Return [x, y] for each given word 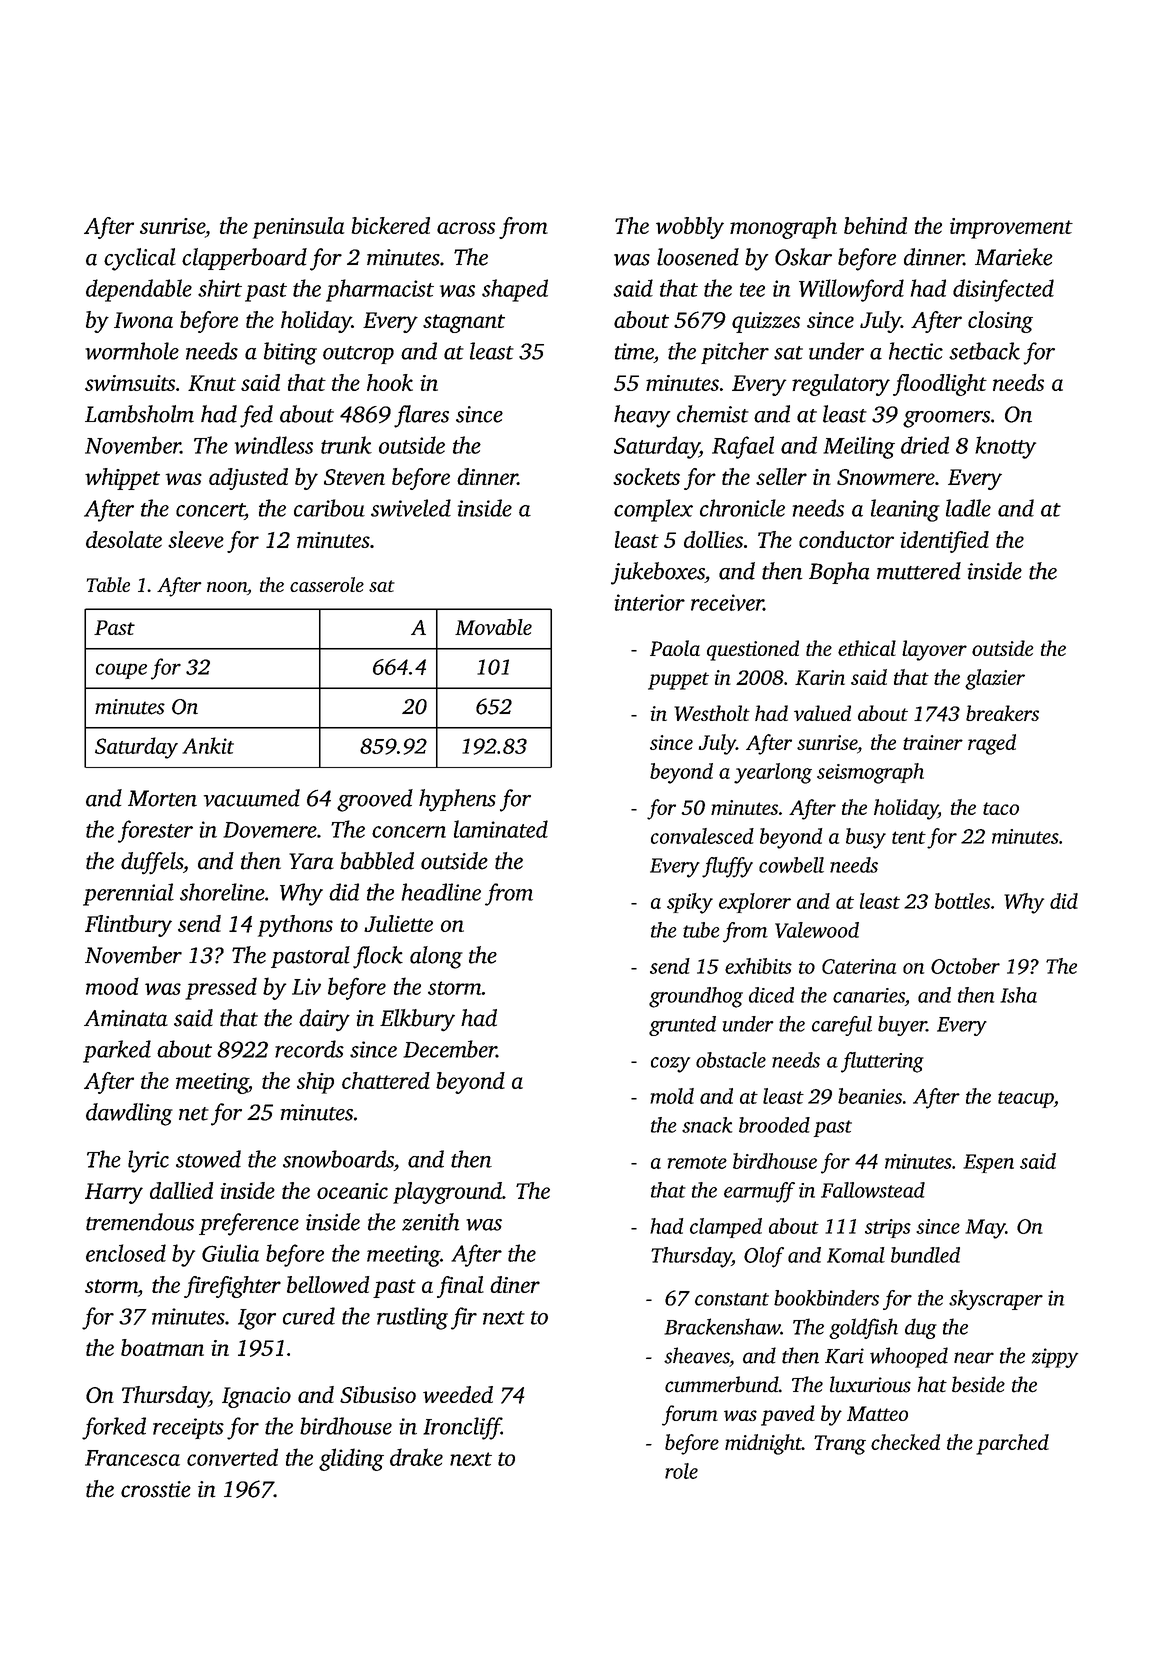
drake [416, 1457]
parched [1012, 1444]
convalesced [702, 836]
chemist [713, 414]
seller [781, 476]
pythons [295, 926]
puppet [678, 681]
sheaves [696, 1355]
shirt [220, 288]
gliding [351, 1459]
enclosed [126, 1253]
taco [1001, 808]
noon [227, 587]
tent [909, 837]
